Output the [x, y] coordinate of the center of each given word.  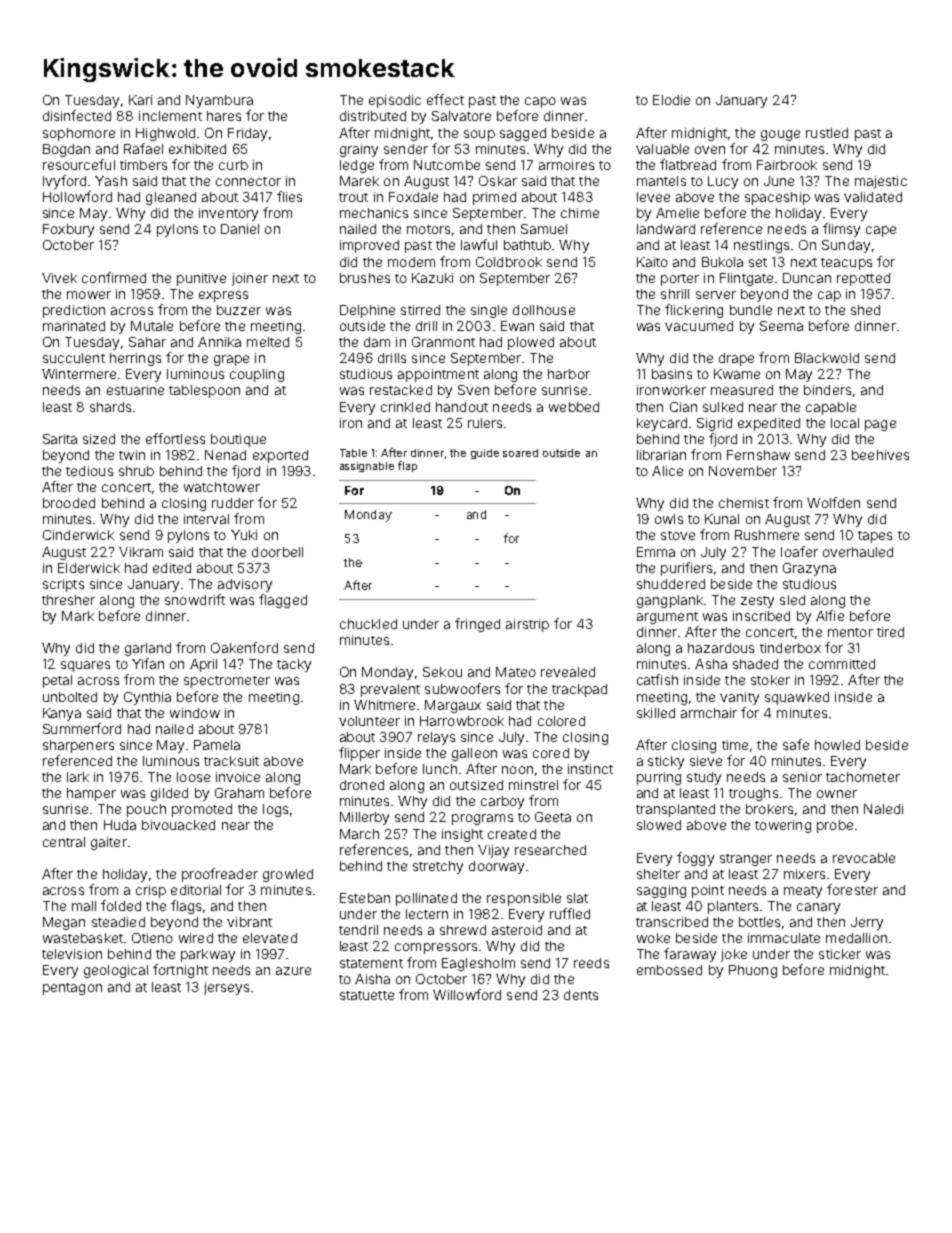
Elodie [671, 100]
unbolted [70, 697]
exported [280, 456]
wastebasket [83, 938]
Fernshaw [758, 455]
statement [371, 963]
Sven [473, 390]
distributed [373, 116]
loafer [799, 551]
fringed [477, 625]
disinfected [77, 115]
